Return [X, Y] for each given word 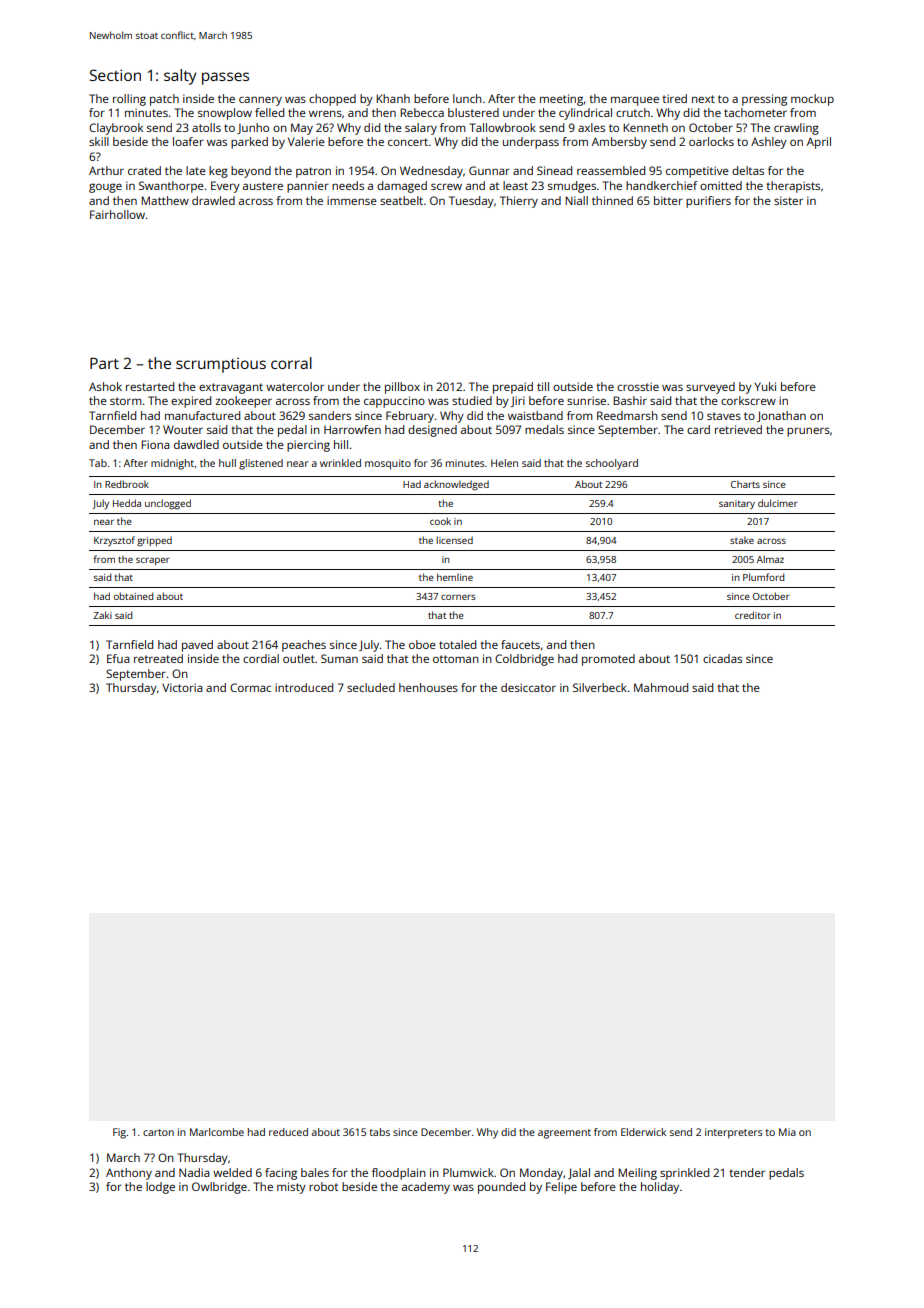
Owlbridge [219, 1188]
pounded [501, 1188]
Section [115, 75]
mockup [812, 100]
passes [225, 78]
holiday [660, 1188]
